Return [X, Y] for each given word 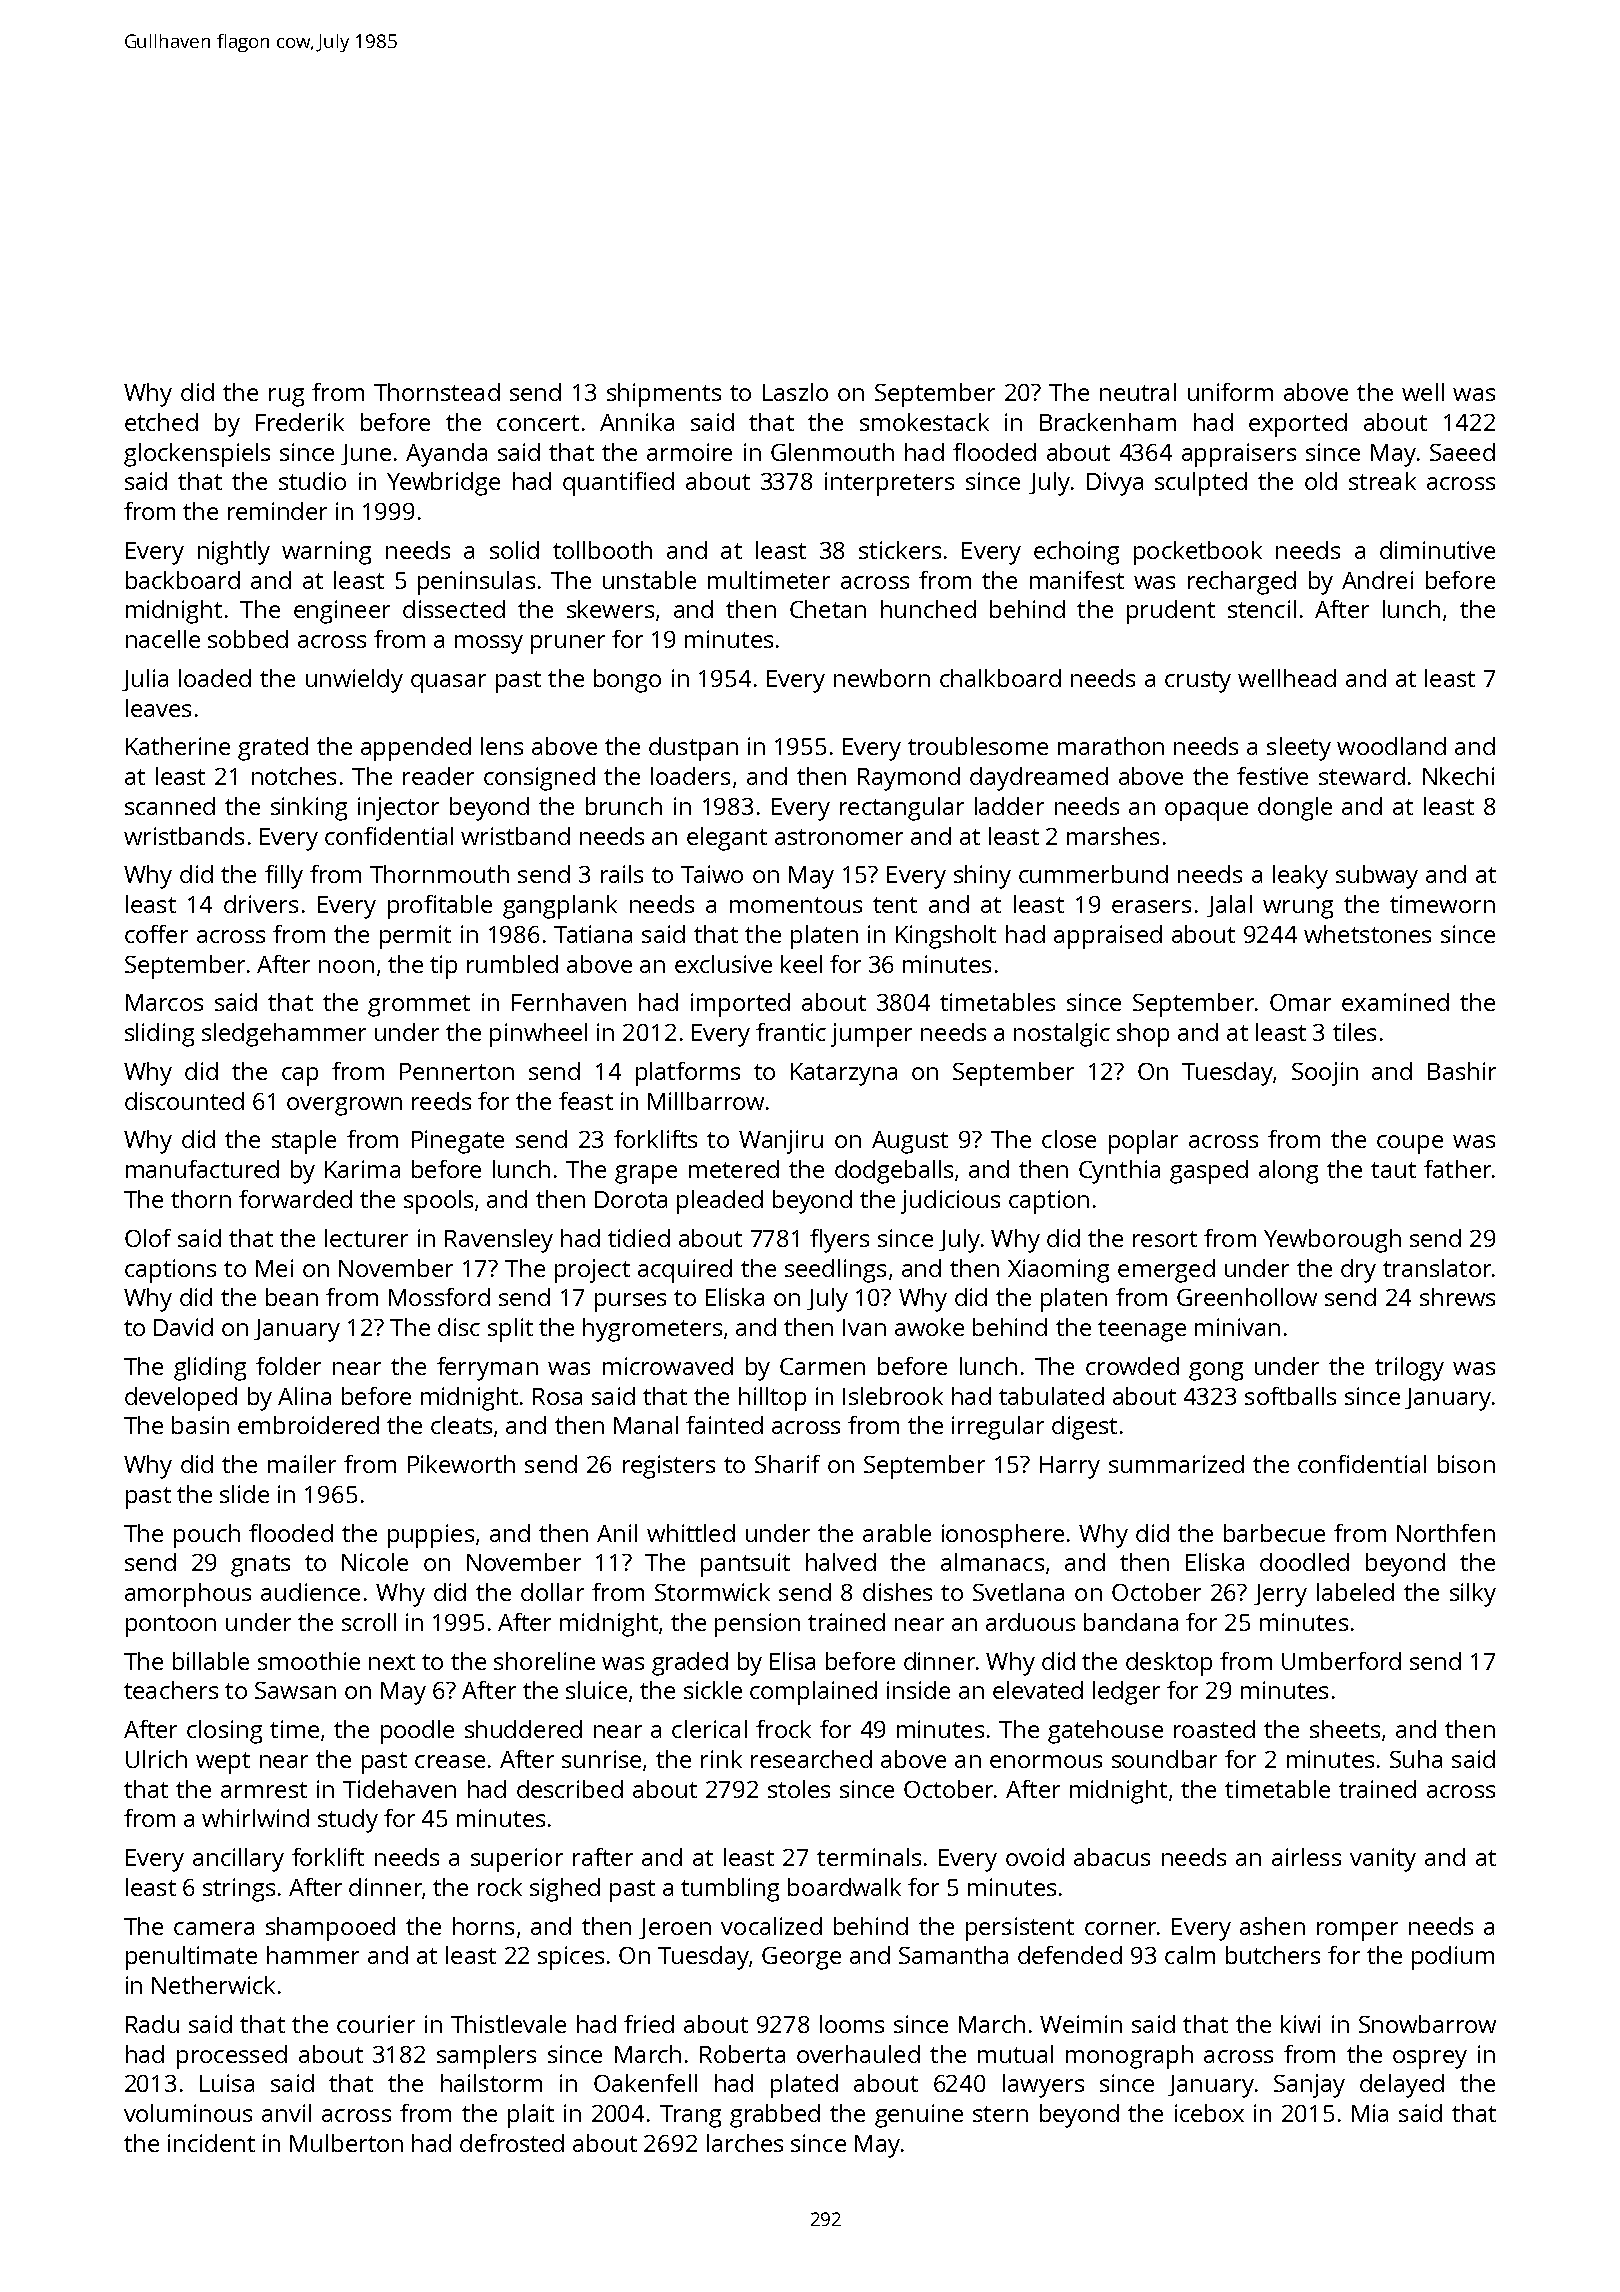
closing [224, 1732]
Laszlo [795, 392]
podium [1453, 1958]
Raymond [909, 779]
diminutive [1437, 550]
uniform [1230, 392]
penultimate [191, 1958]
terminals [869, 1857]
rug [286, 397]
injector [398, 809]
